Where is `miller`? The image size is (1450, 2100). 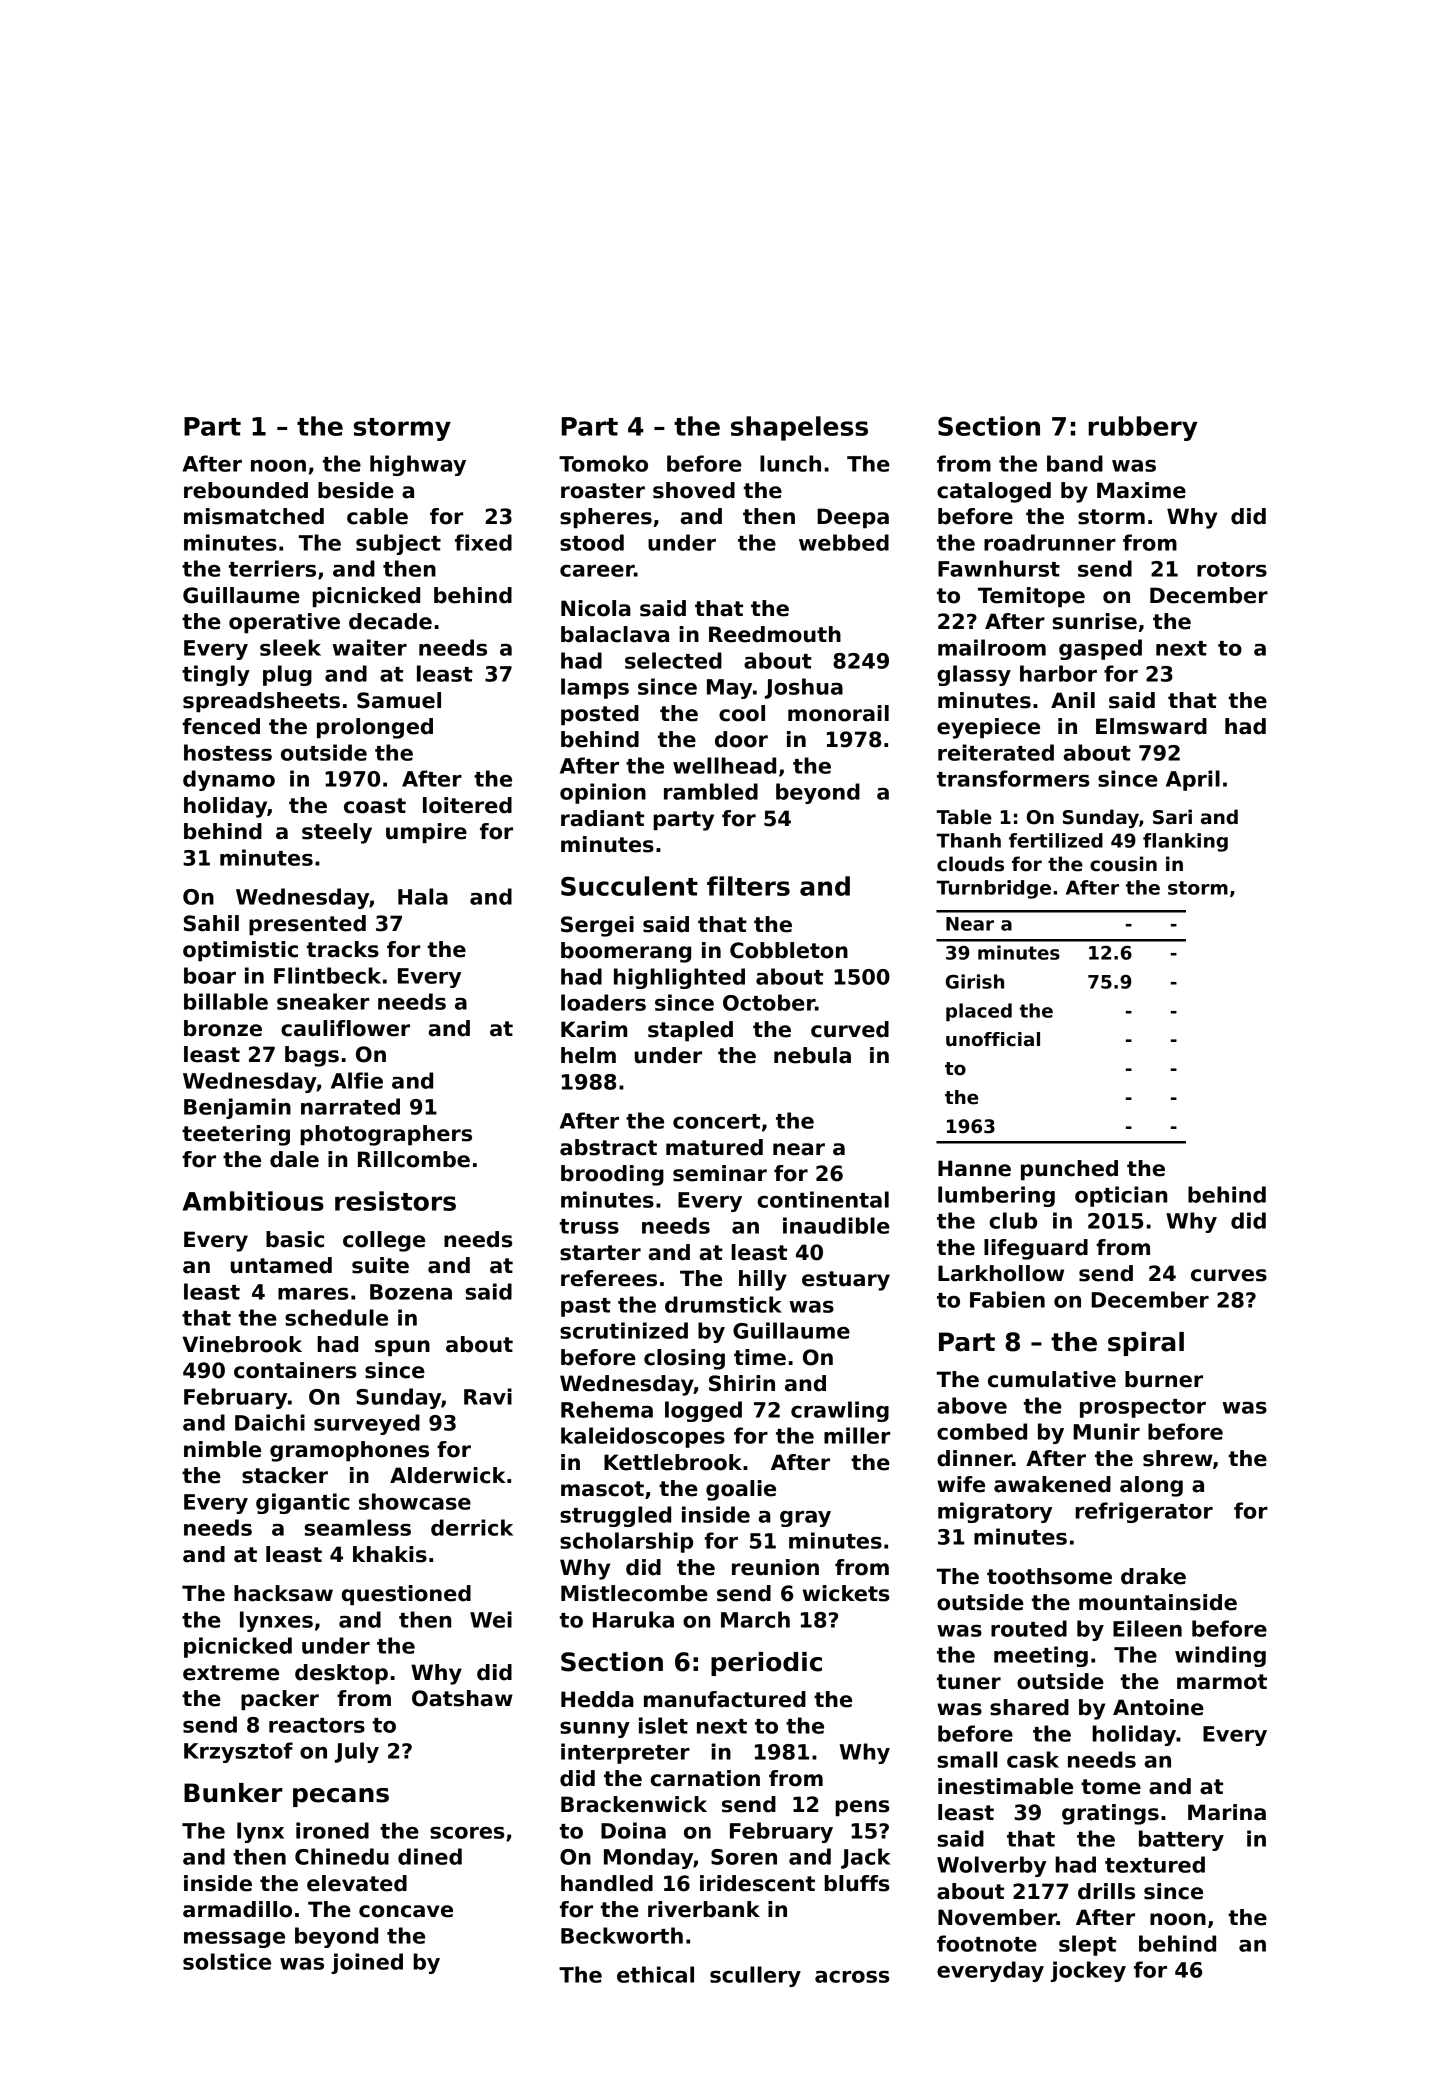 miller is located at coordinates (857, 1435).
